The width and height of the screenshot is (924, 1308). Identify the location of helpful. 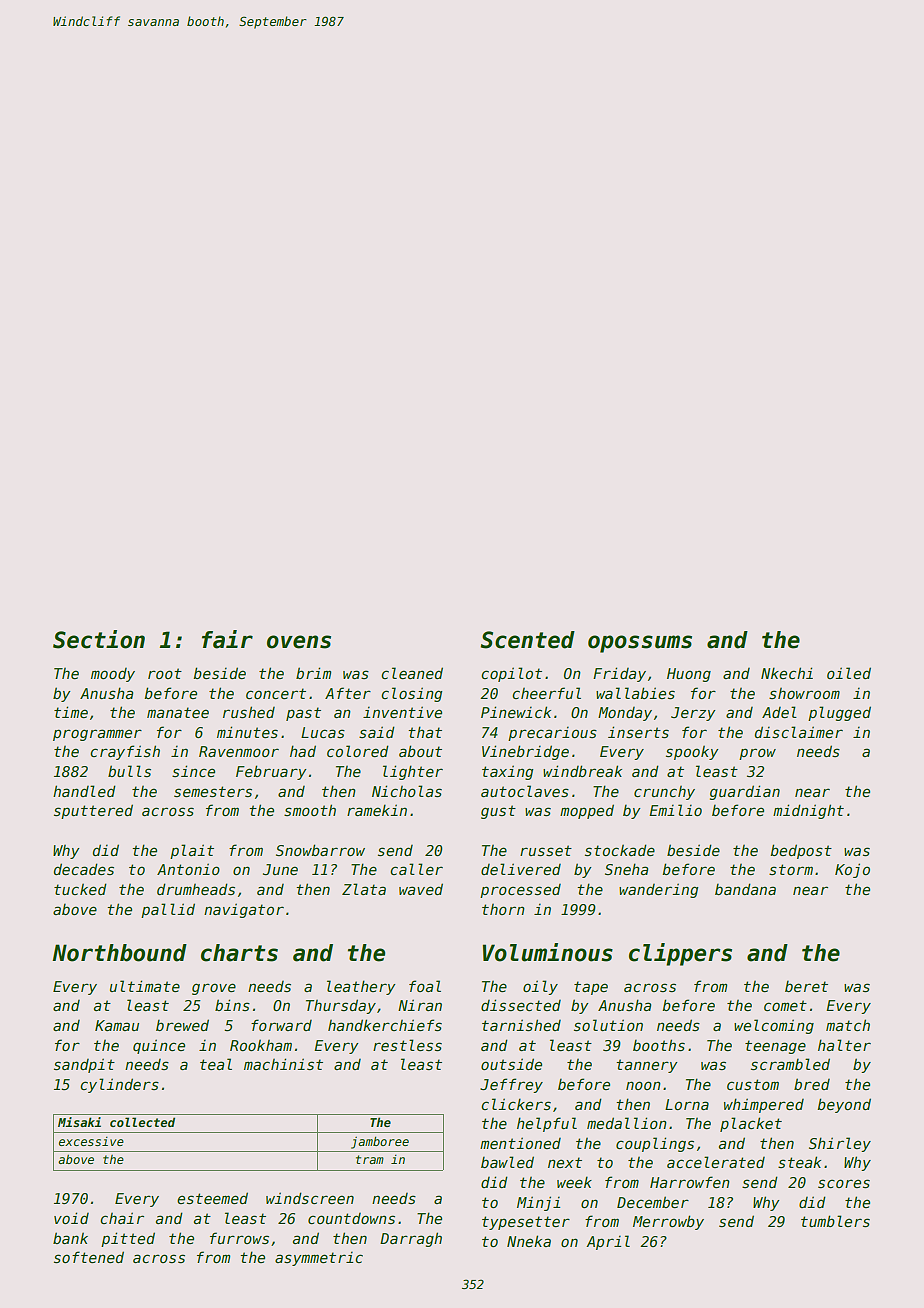
(547, 1124).
